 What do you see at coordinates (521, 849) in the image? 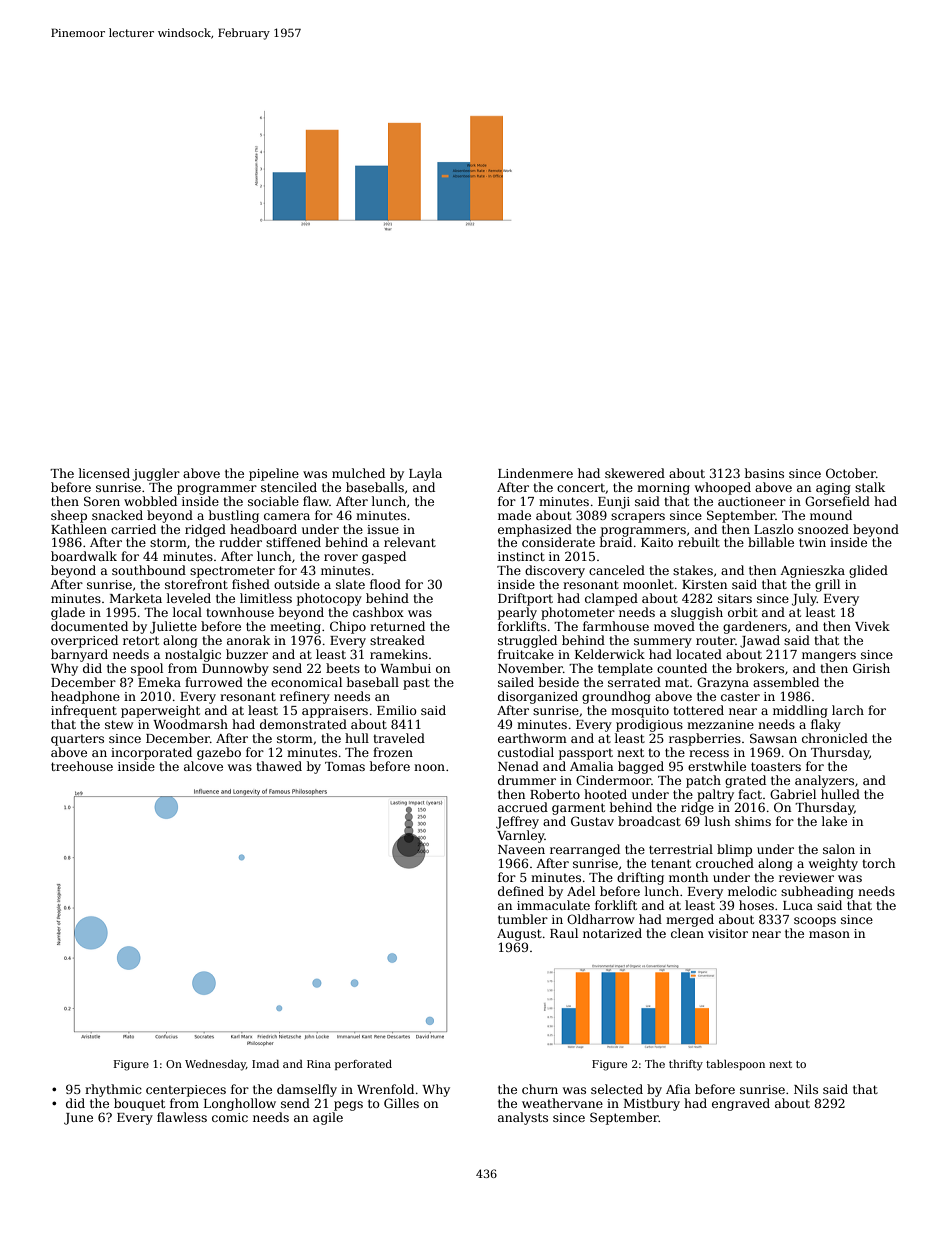
I see `Naveen` at bounding box center [521, 849].
